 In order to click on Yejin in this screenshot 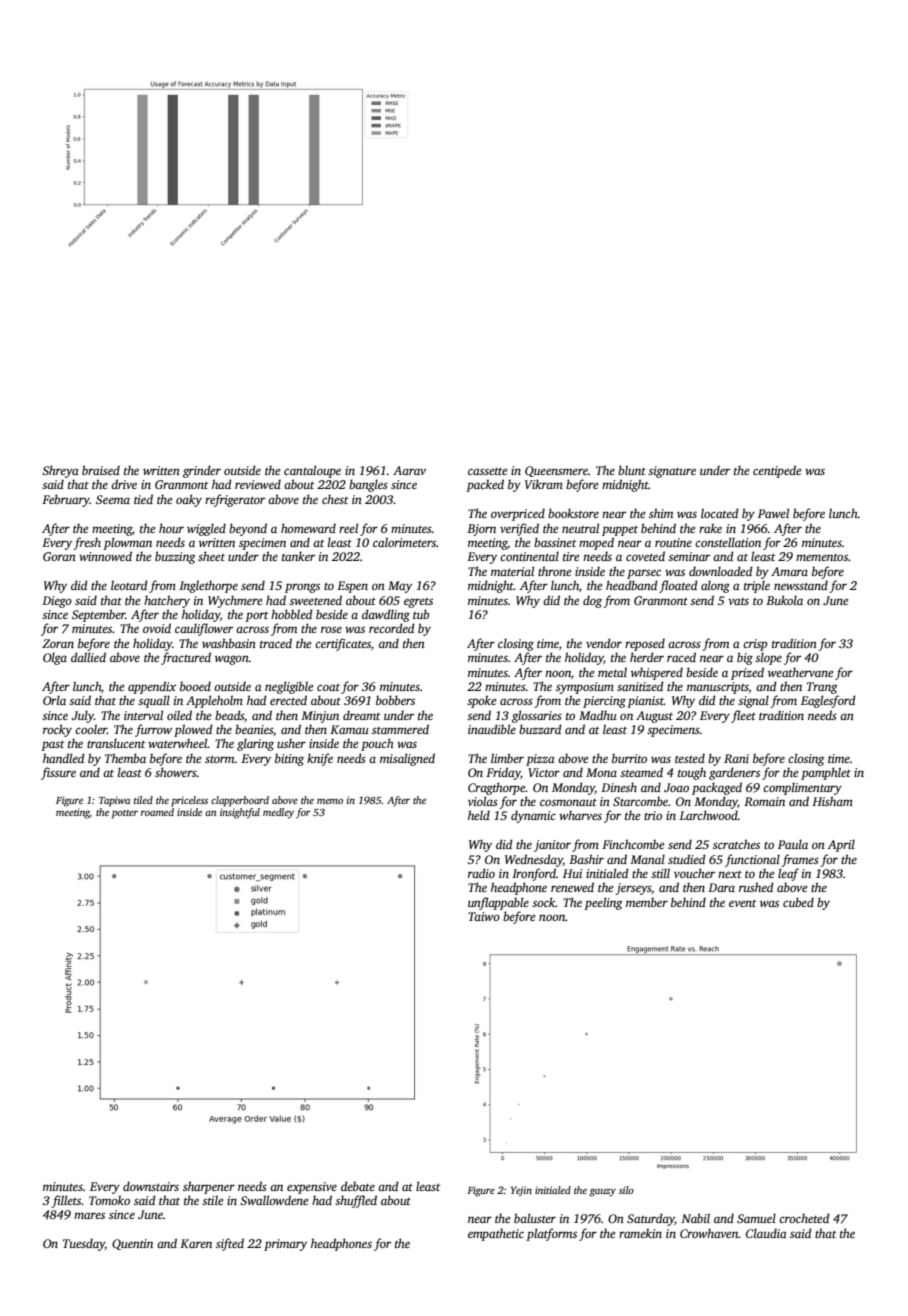, I will do `click(521, 1191)`.
